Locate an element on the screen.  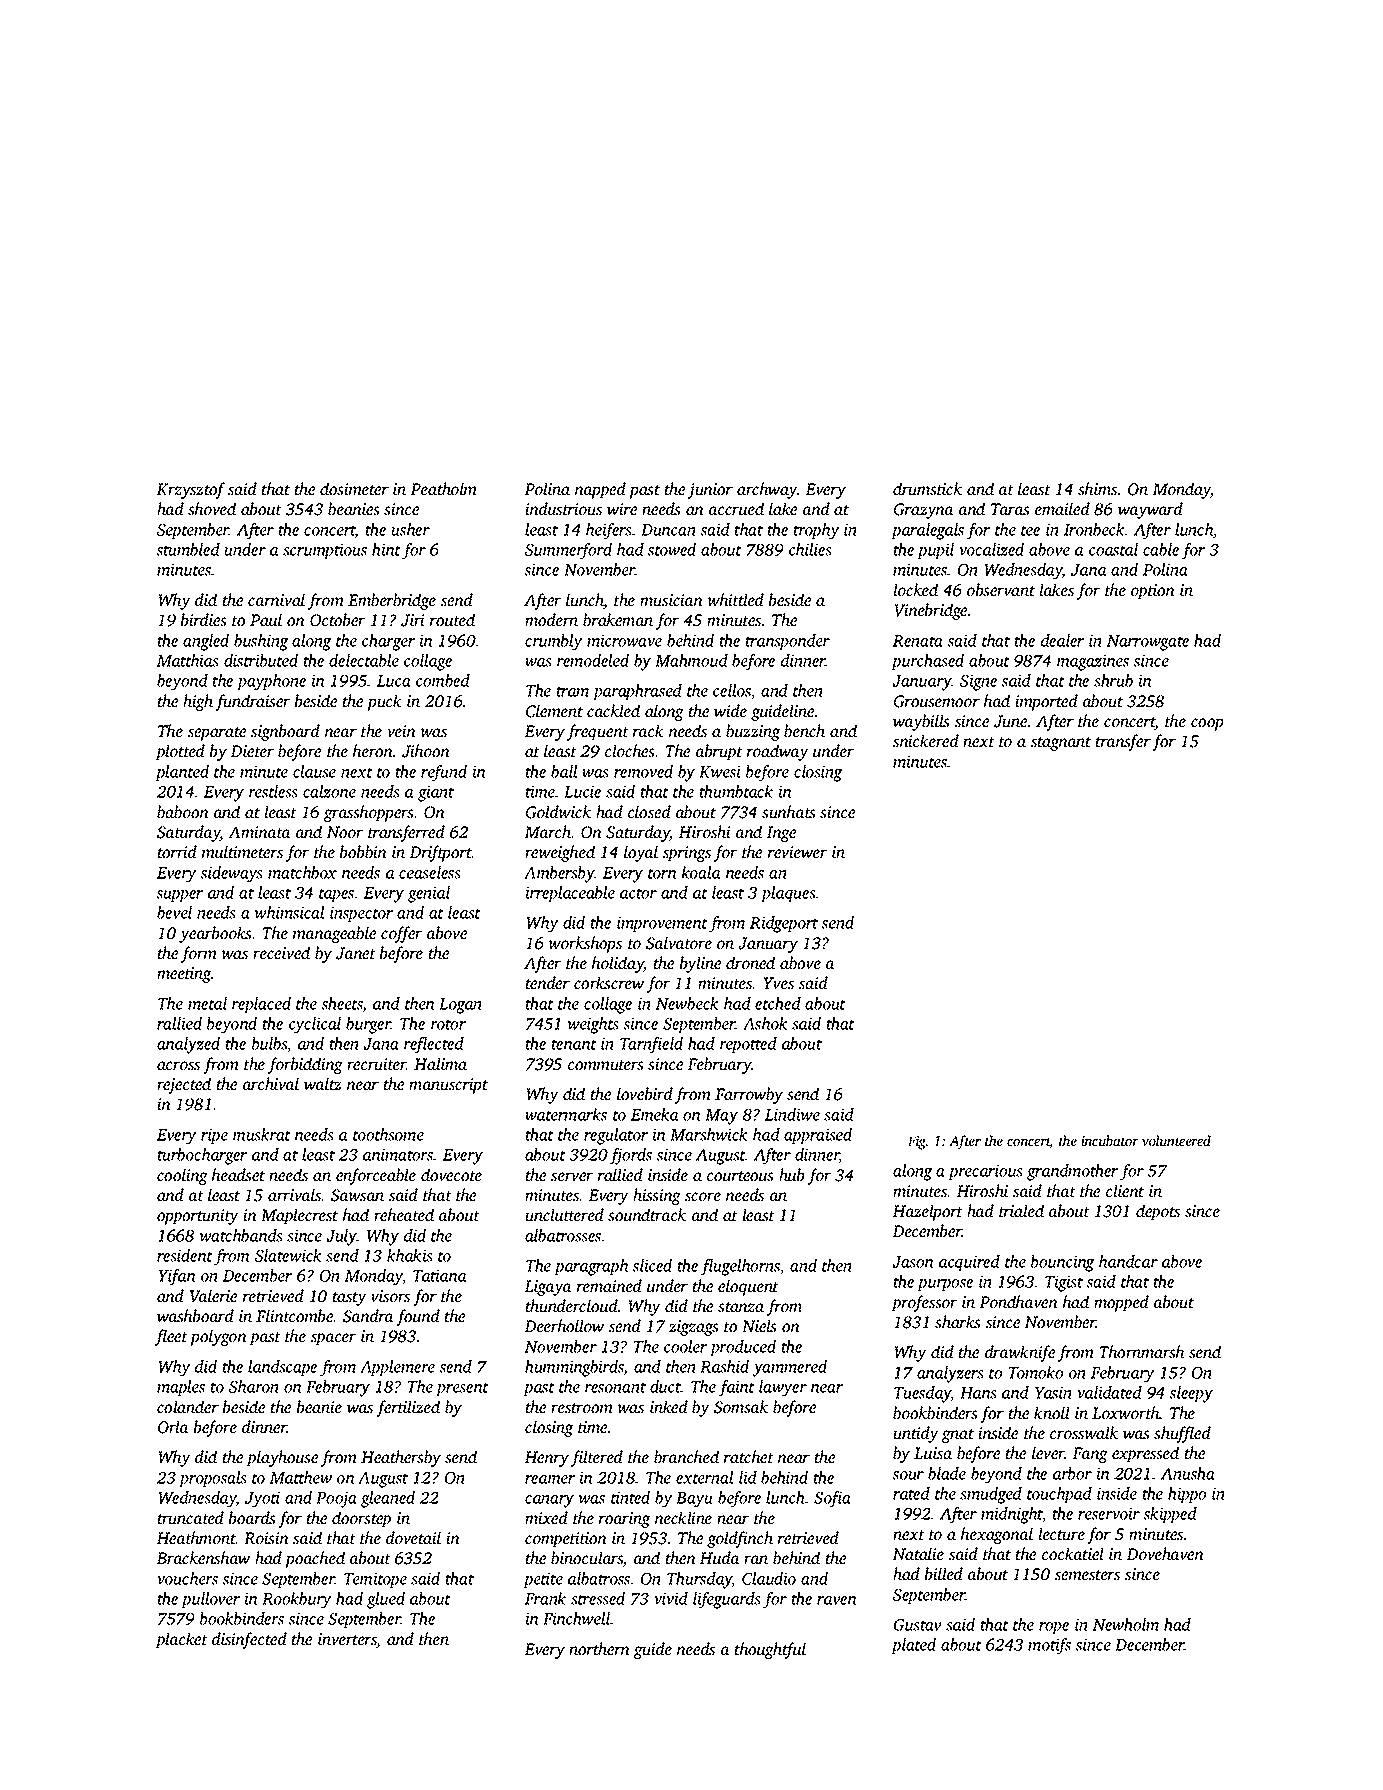
stagnant is located at coordinates (1061, 744).
